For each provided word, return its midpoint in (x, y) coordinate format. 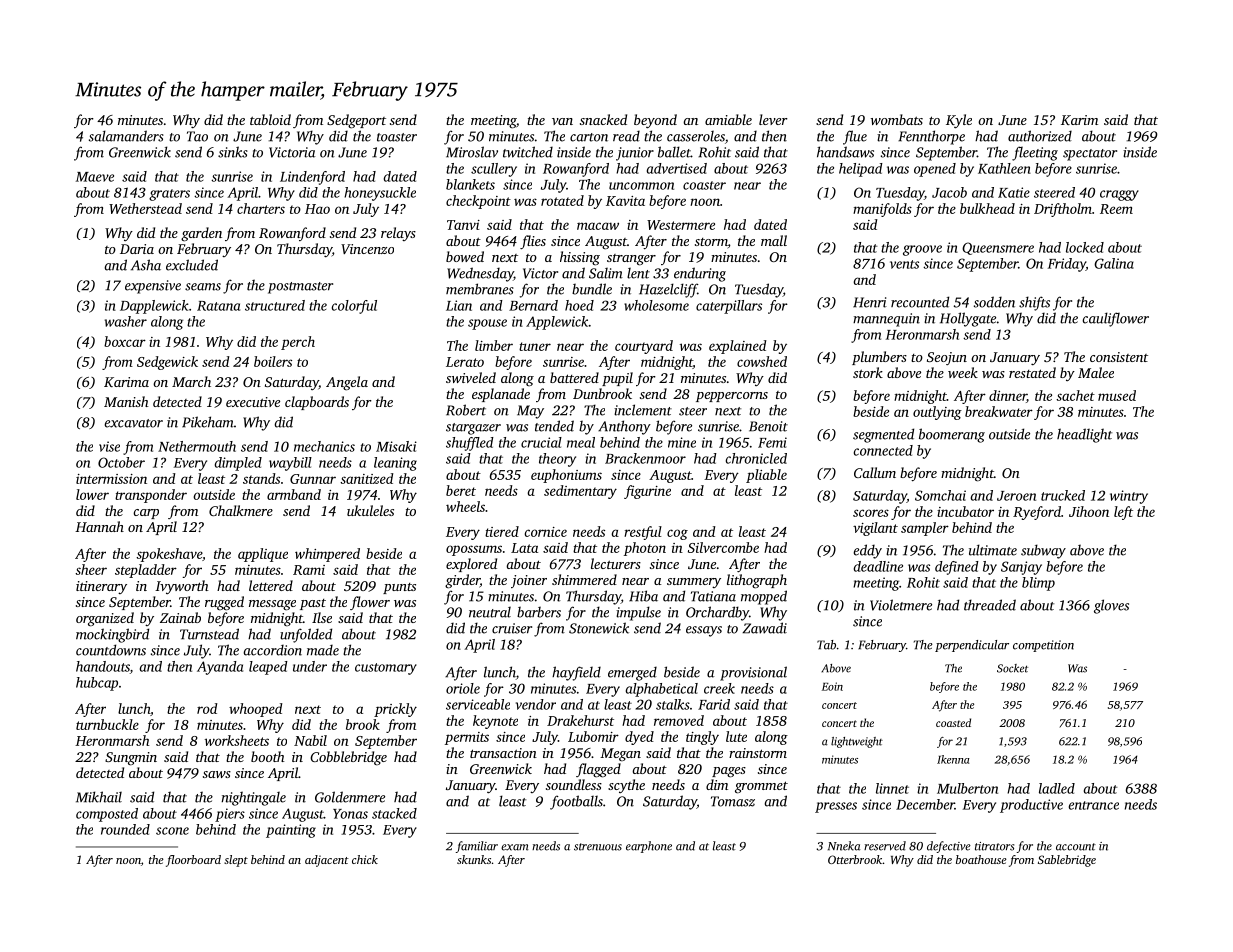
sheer (91, 569)
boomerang (952, 435)
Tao (197, 136)
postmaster (300, 288)
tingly (702, 738)
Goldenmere (350, 797)
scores (871, 513)
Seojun (947, 358)
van (562, 121)
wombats (897, 119)
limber (494, 345)
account (1076, 847)
